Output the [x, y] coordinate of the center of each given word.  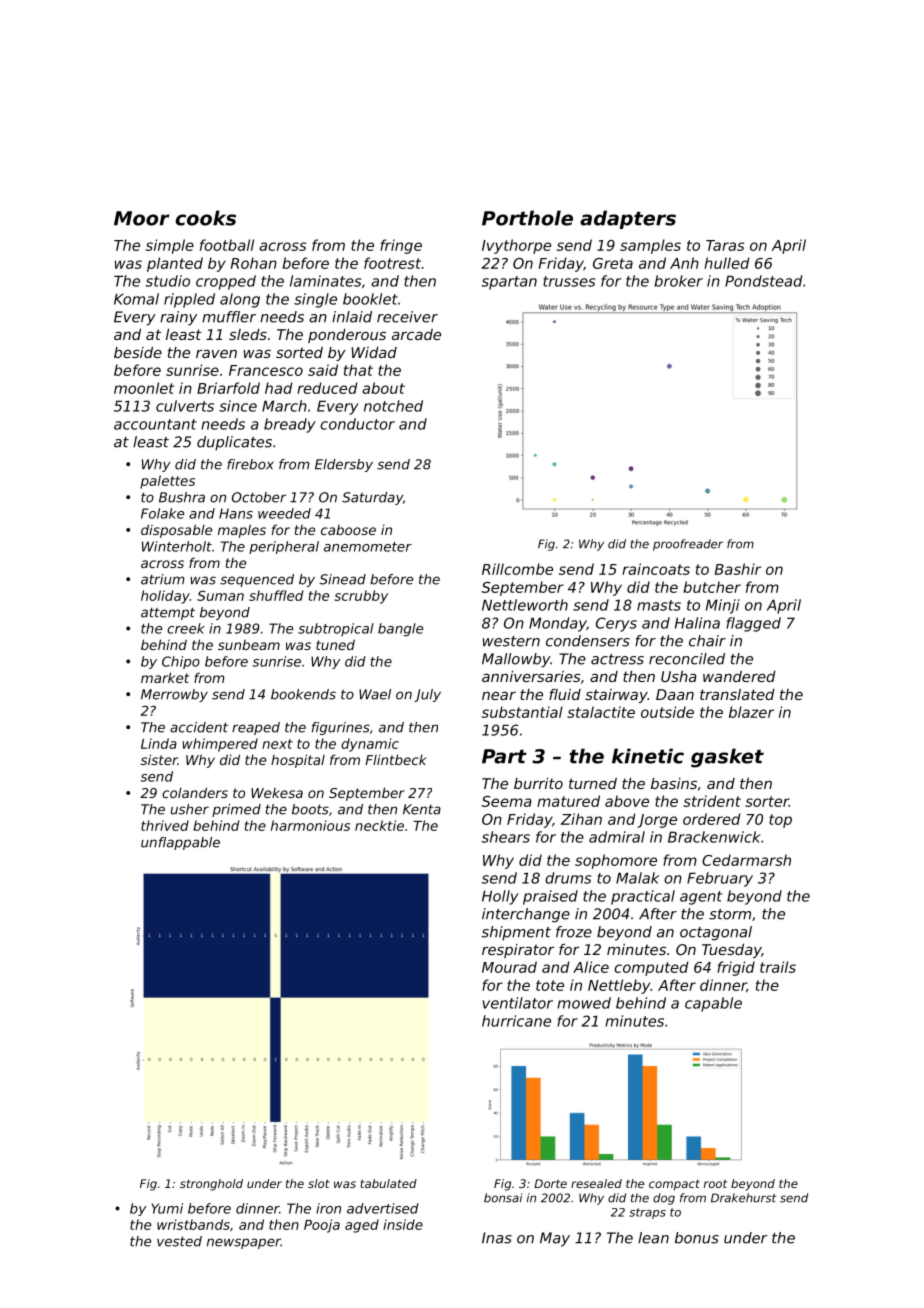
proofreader [688, 545]
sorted [299, 352]
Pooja [322, 1226]
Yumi [167, 1208]
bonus [697, 1238]
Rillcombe [517, 569]
